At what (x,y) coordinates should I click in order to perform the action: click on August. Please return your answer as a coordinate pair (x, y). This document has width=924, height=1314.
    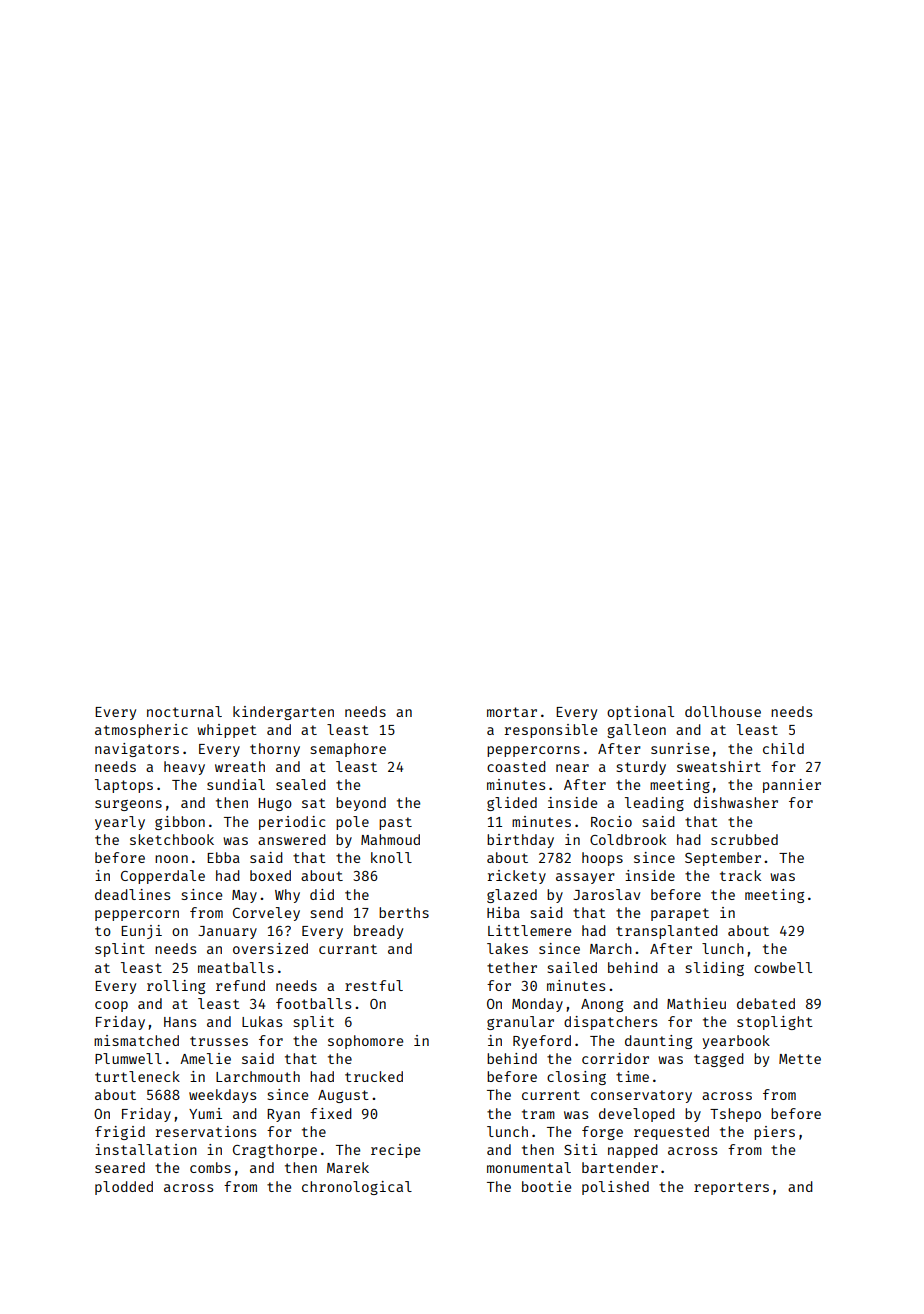
    Looking at the image, I should click on (343, 1096).
